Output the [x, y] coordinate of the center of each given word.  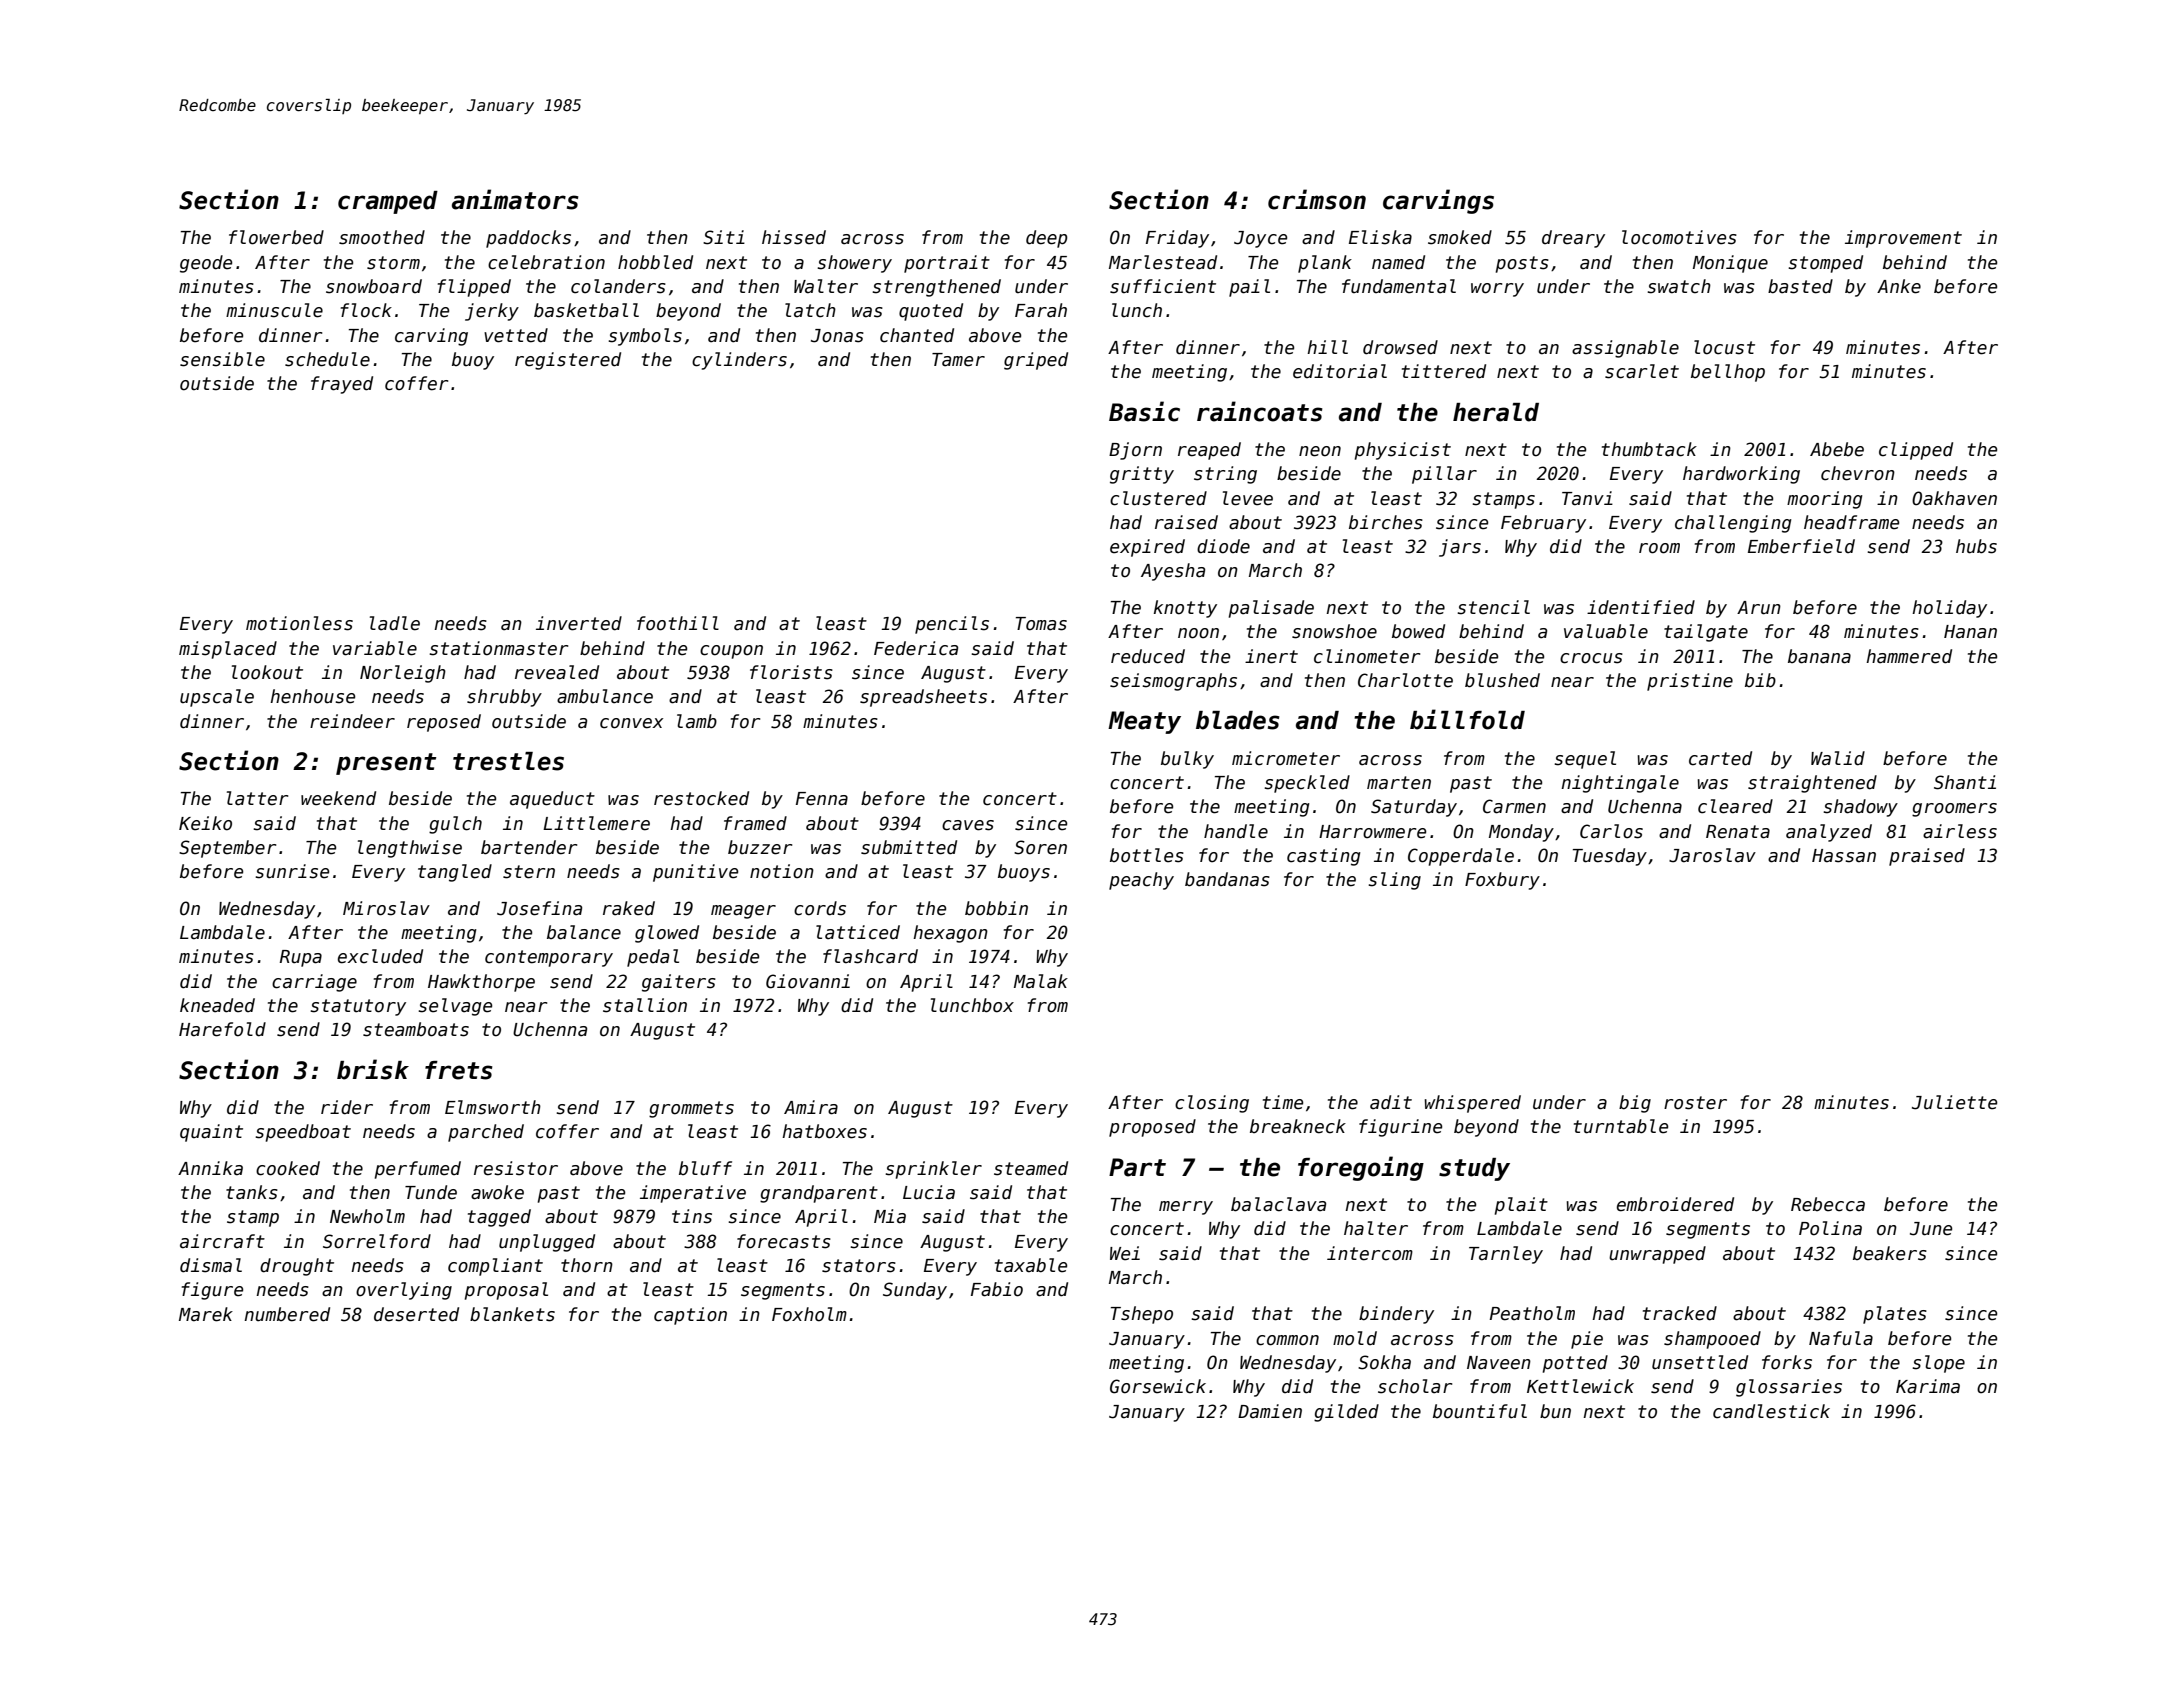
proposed [1152, 1128]
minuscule [274, 310]
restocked [701, 798]
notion [782, 871]
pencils [952, 625]
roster [1695, 1103]
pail [1249, 288]
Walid [1838, 758]
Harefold [222, 1029]
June [1931, 1229]
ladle [395, 623]
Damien [1270, 1411]
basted [1800, 286]
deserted [416, 1314]
